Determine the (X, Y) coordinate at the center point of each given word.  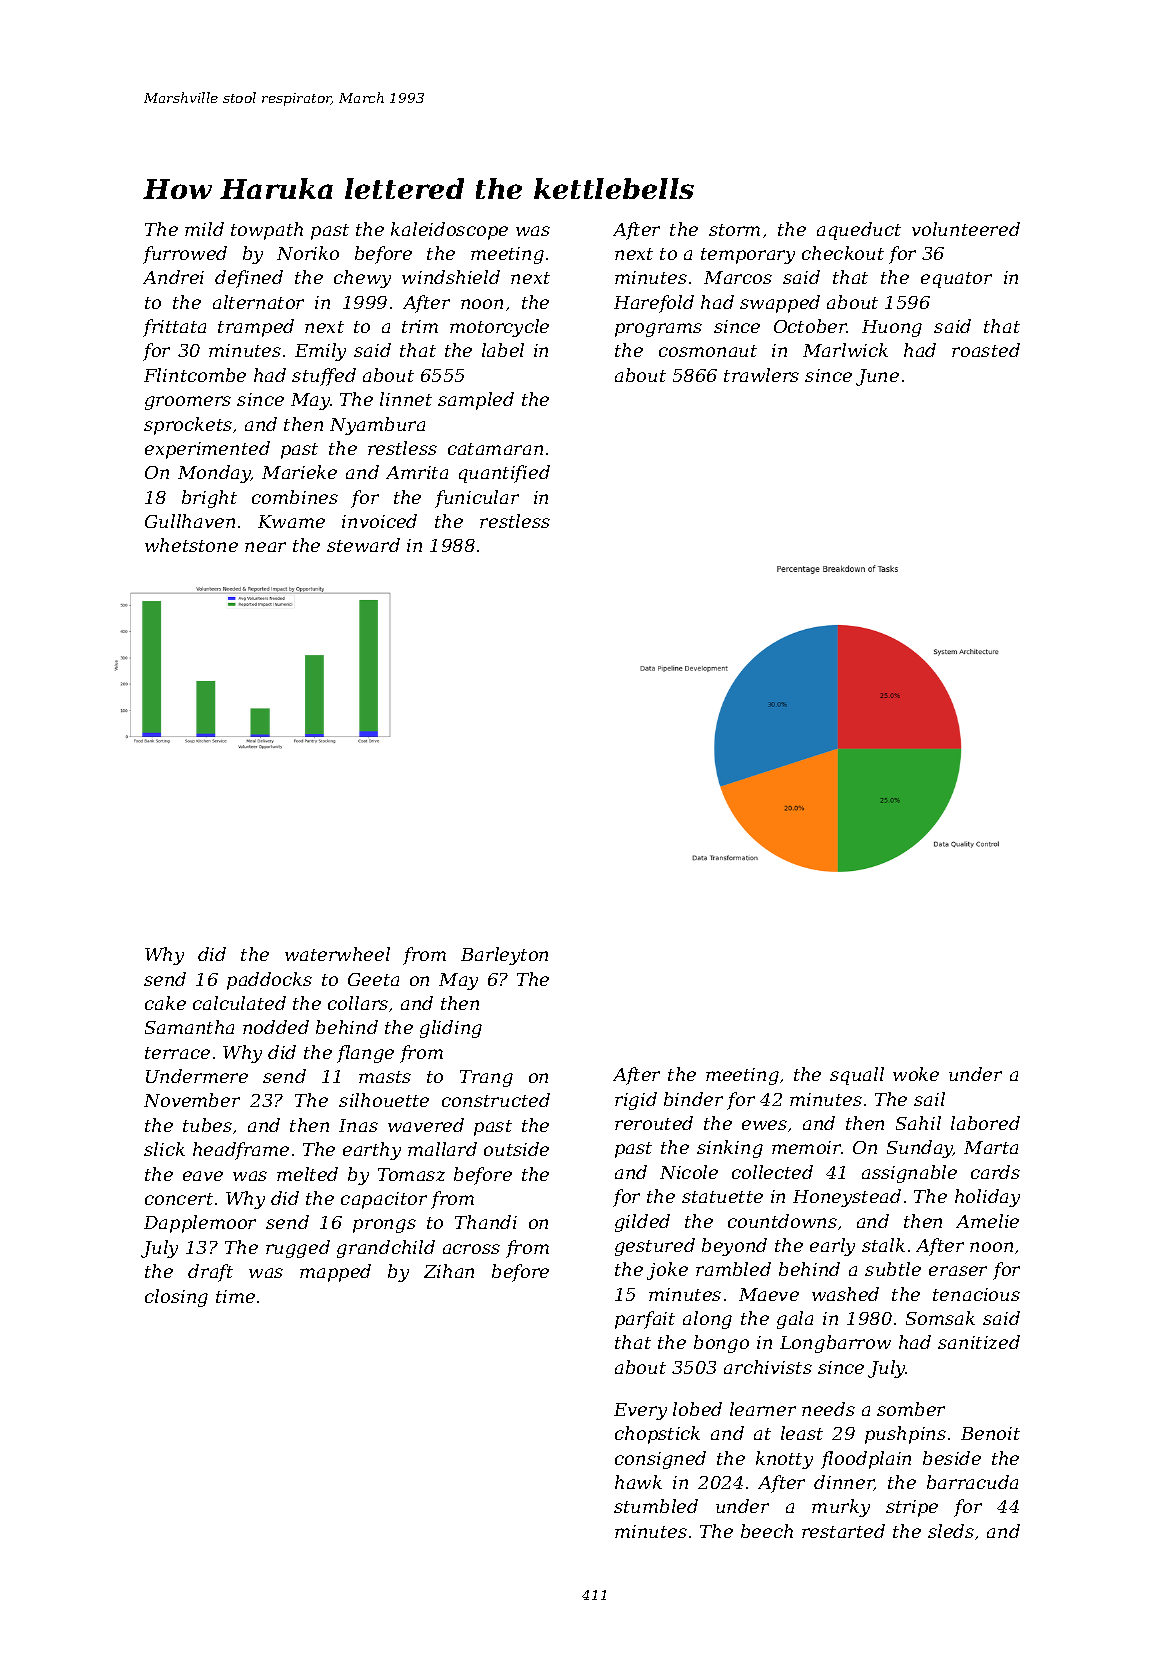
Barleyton (504, 956)
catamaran (495, 449)
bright (209, 499)
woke (916, 1074)
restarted (843, 1531)
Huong (892, 328)
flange (365, 1054)
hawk (638, 1482)
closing (176, 1298)
